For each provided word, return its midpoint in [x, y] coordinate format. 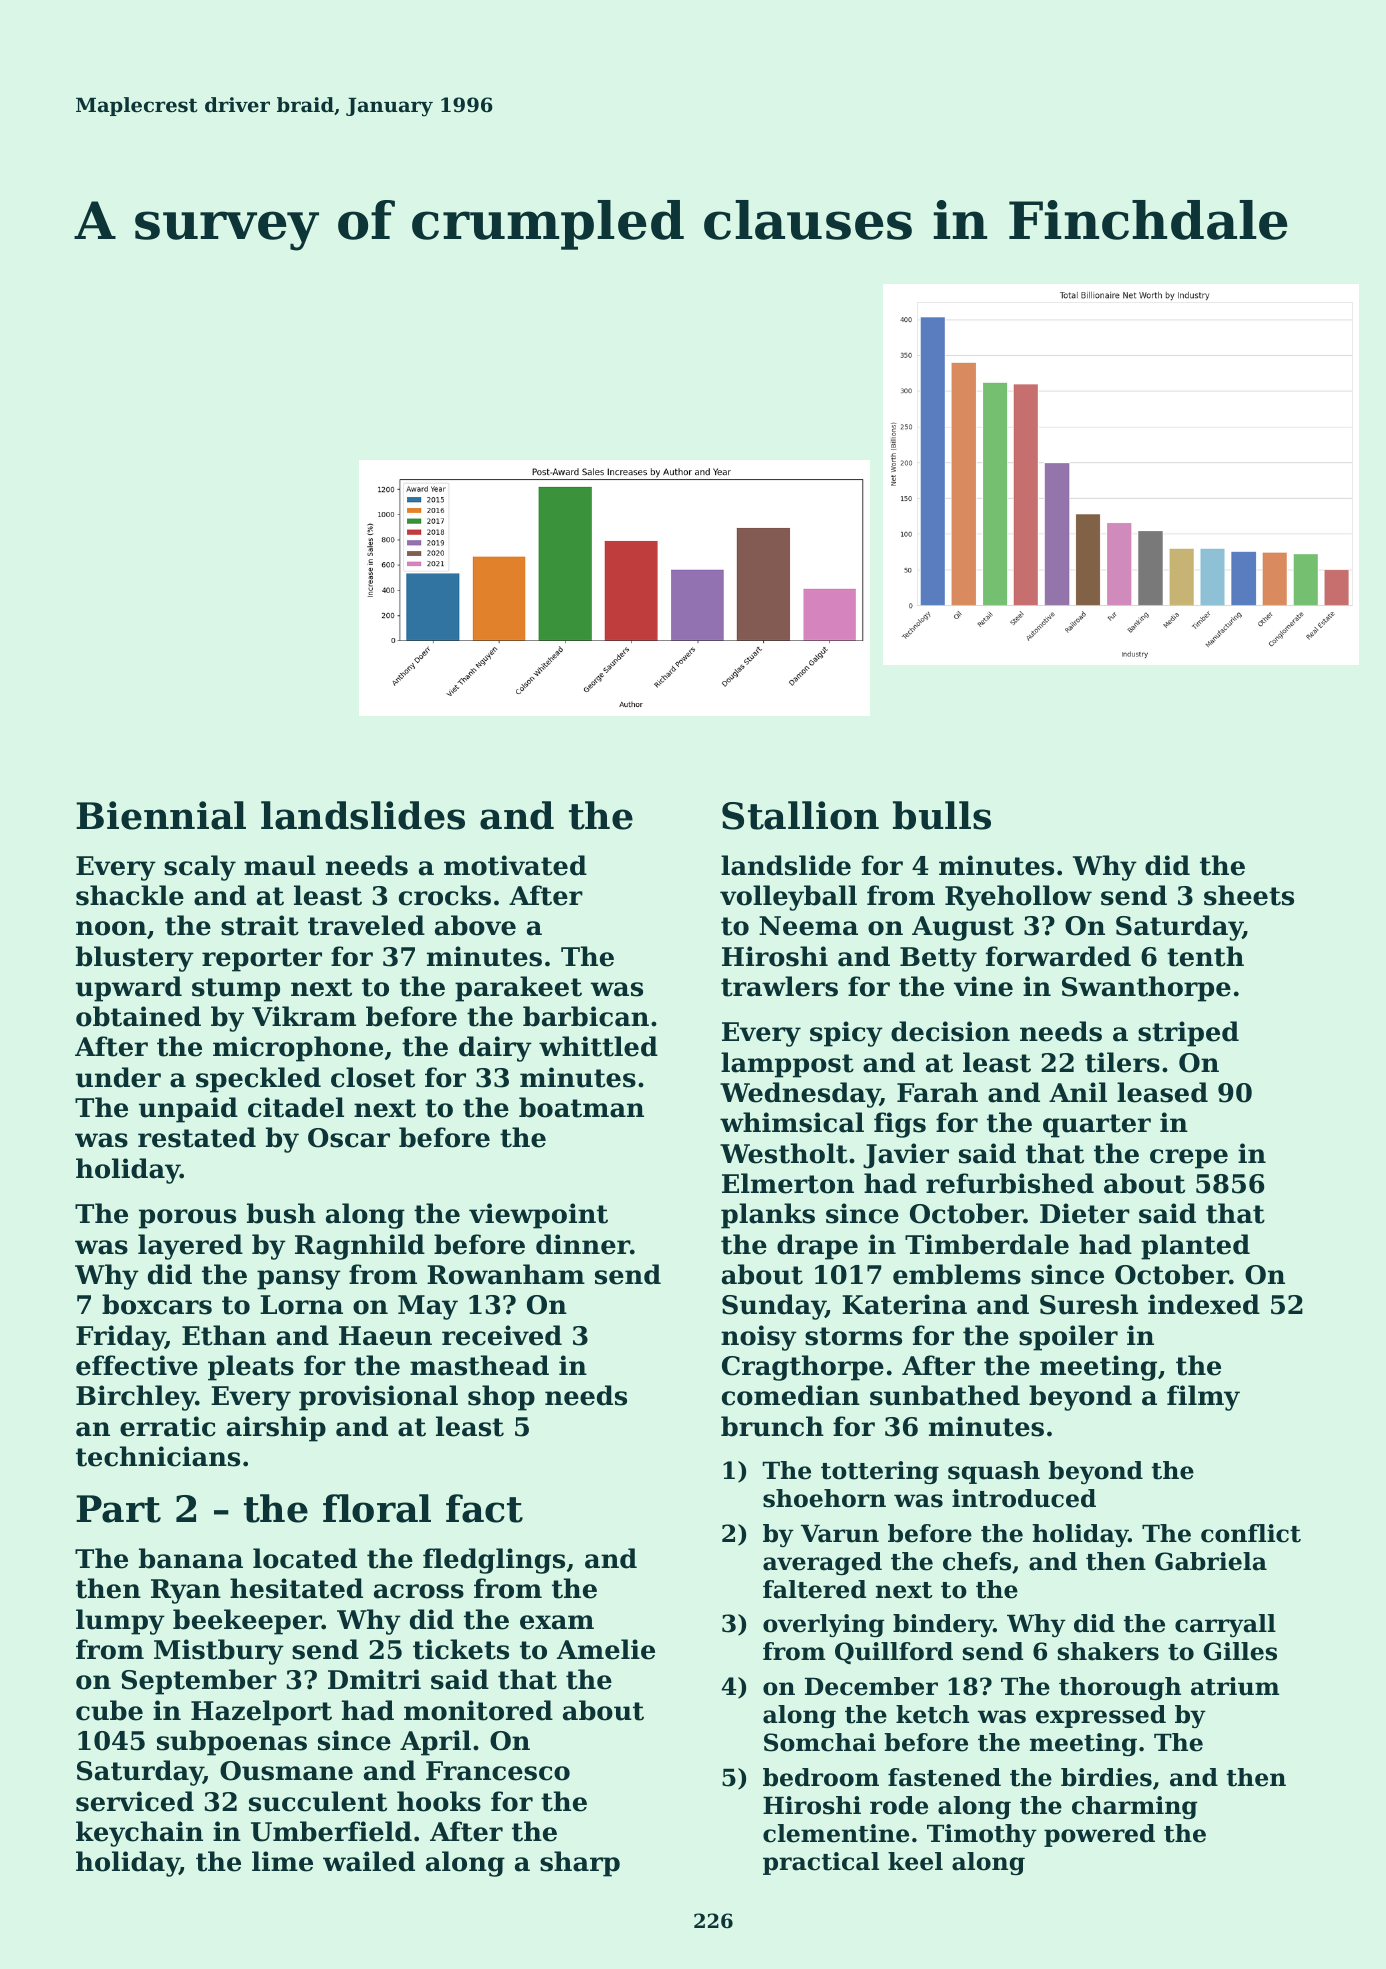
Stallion [800, 815]
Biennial [161, 815]
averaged [822, 1563]
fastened [944, 1777]
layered [190, 1247]
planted [1195, 1247]
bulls [942, 815]
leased [1162, 1092]
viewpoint [538, 1216]
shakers [1108, 1651]
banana [191, 1558]
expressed [1101, 1716]
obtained [138, 1016]
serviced [135, 1801]
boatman [581, 1107]
